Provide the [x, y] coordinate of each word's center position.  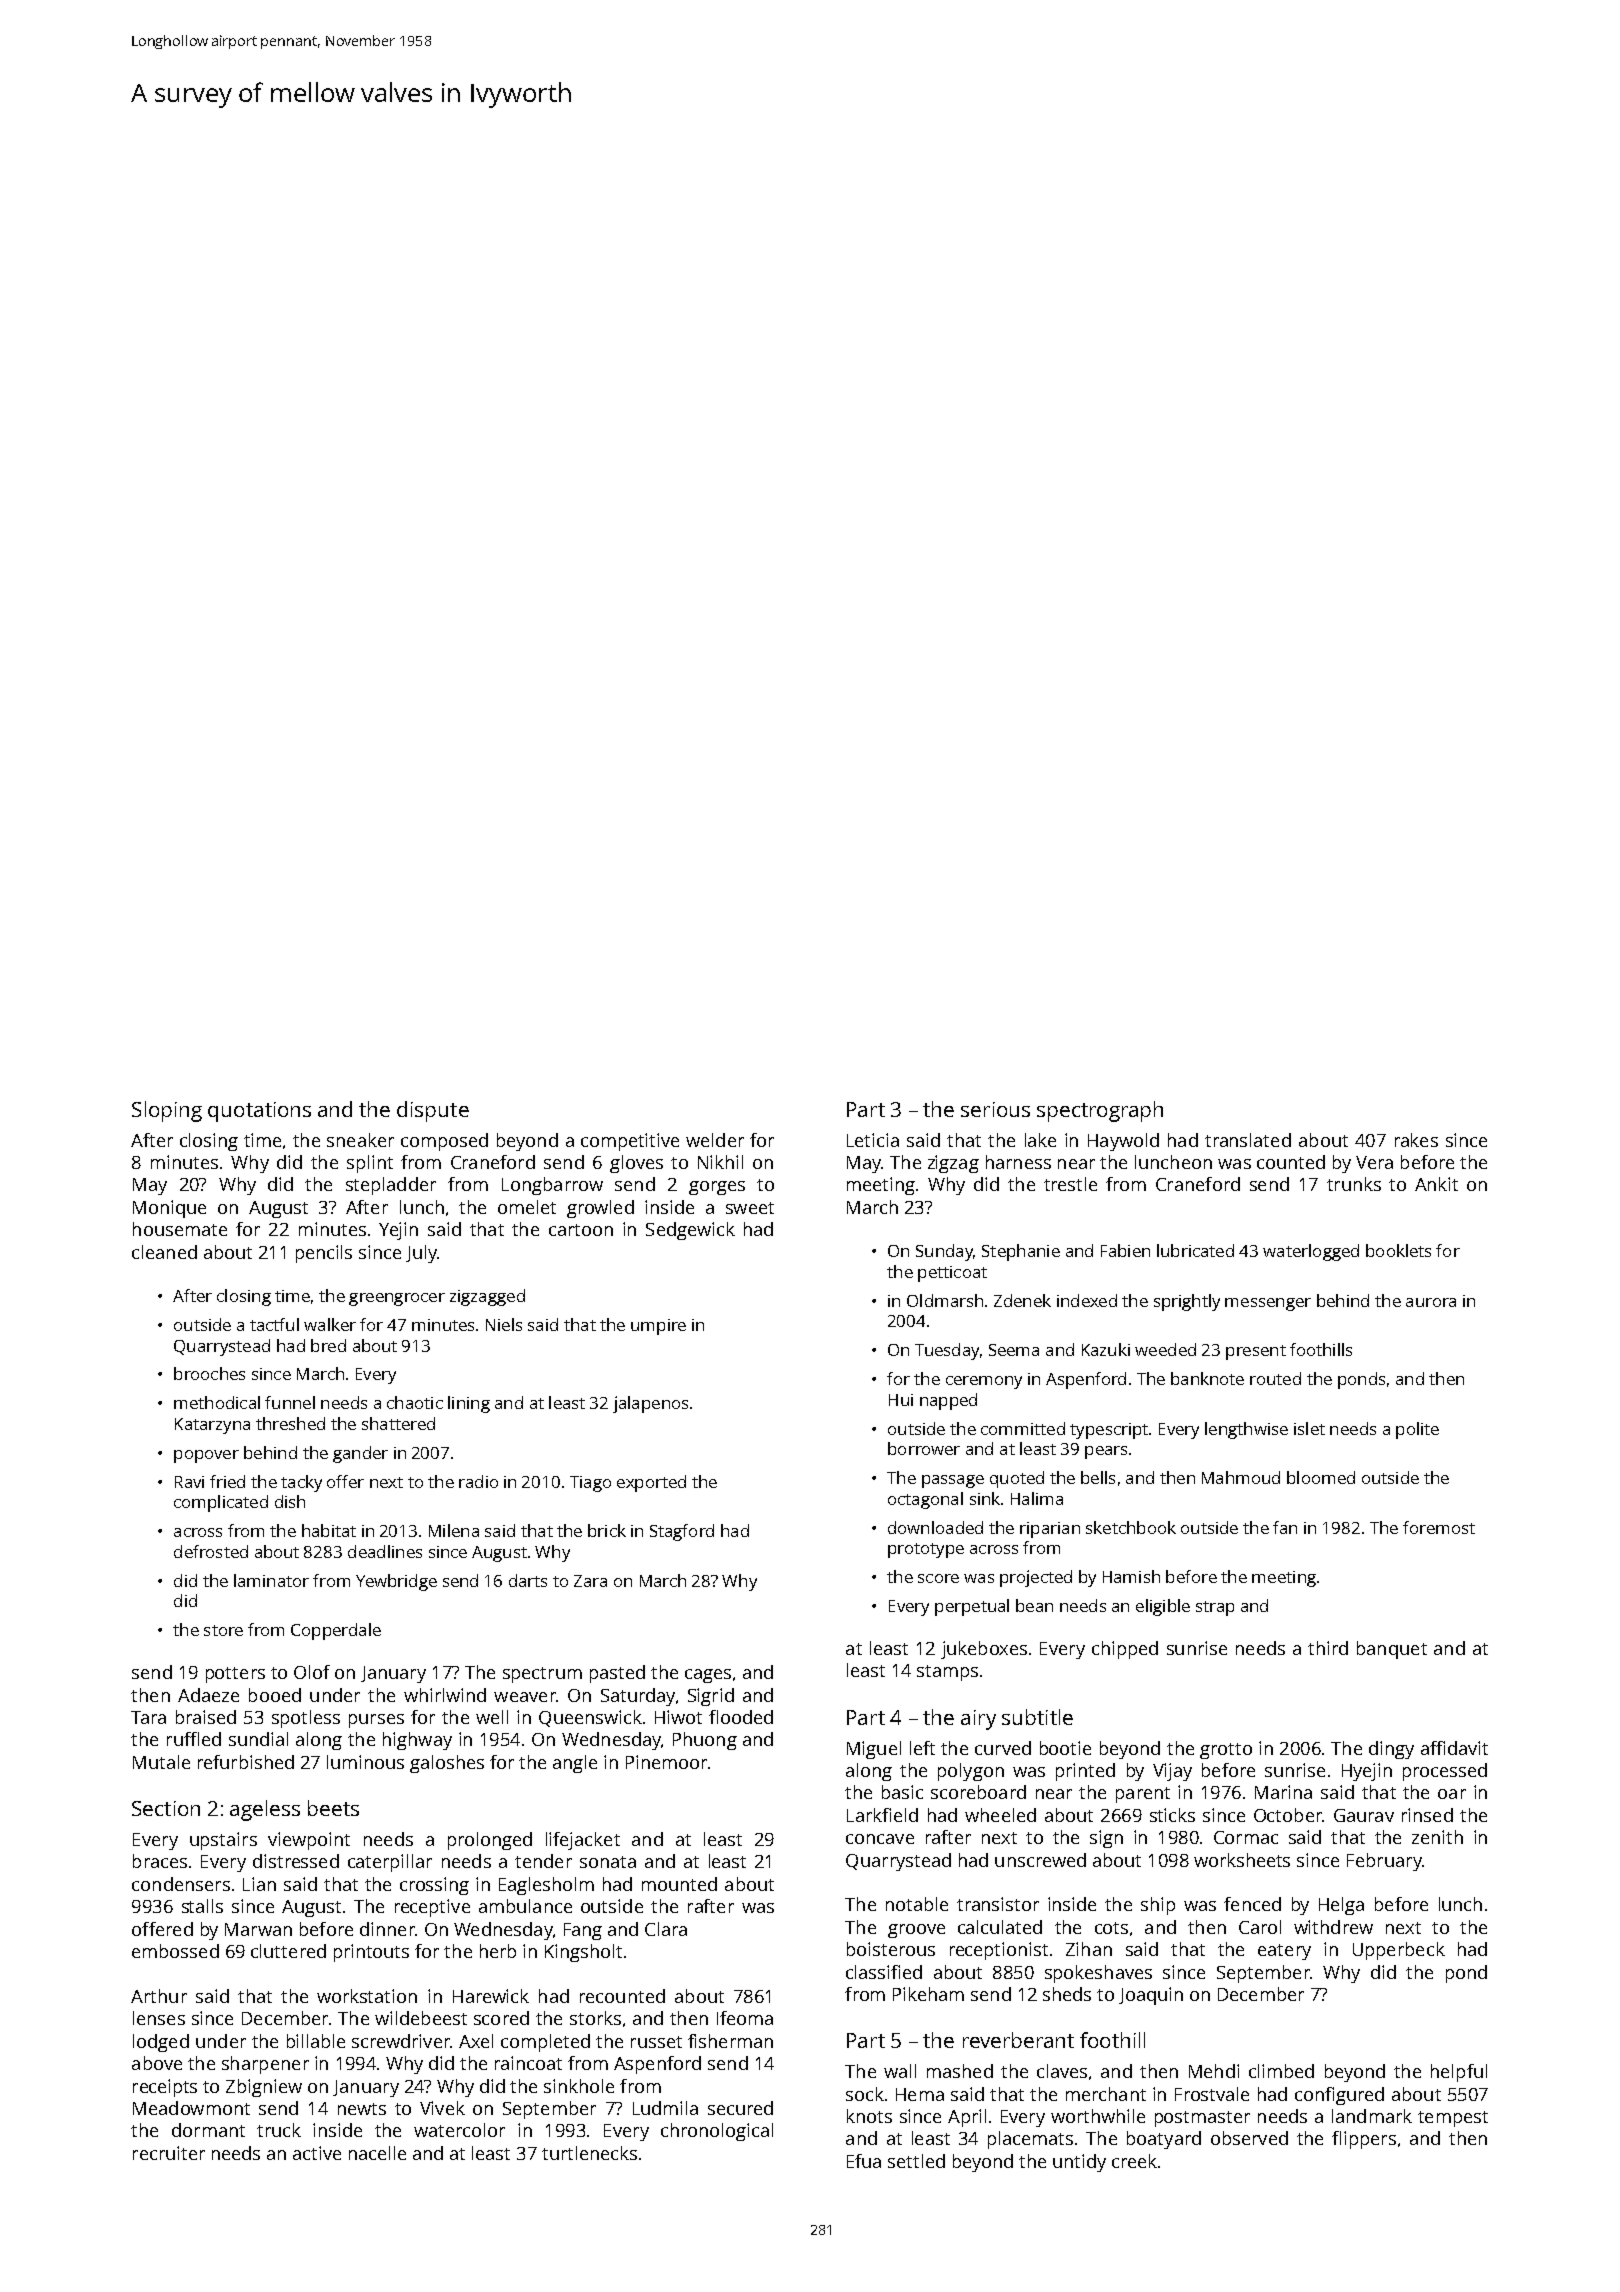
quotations [259, 1112]
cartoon [581, 1230]
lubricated [1195, 1250]
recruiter [169, 2153]
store [223, 1630]
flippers [1364, 2140]
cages [708, 1676]
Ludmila [665, 2108]
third [1328, 1648]
